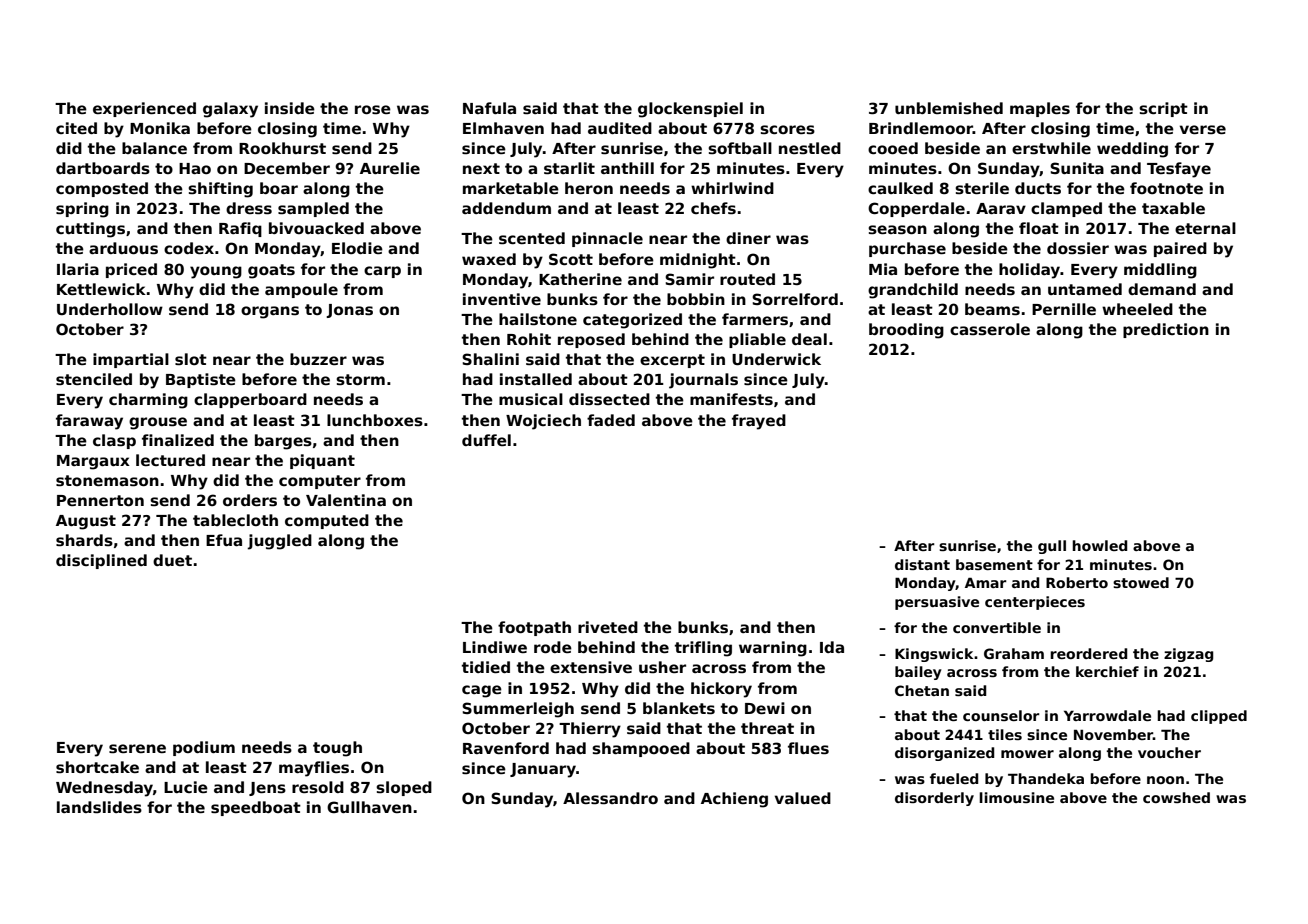 Image resolution: width=1308 pixels, height=924 pixels. I want to click on pliable, so click(757, 340).
